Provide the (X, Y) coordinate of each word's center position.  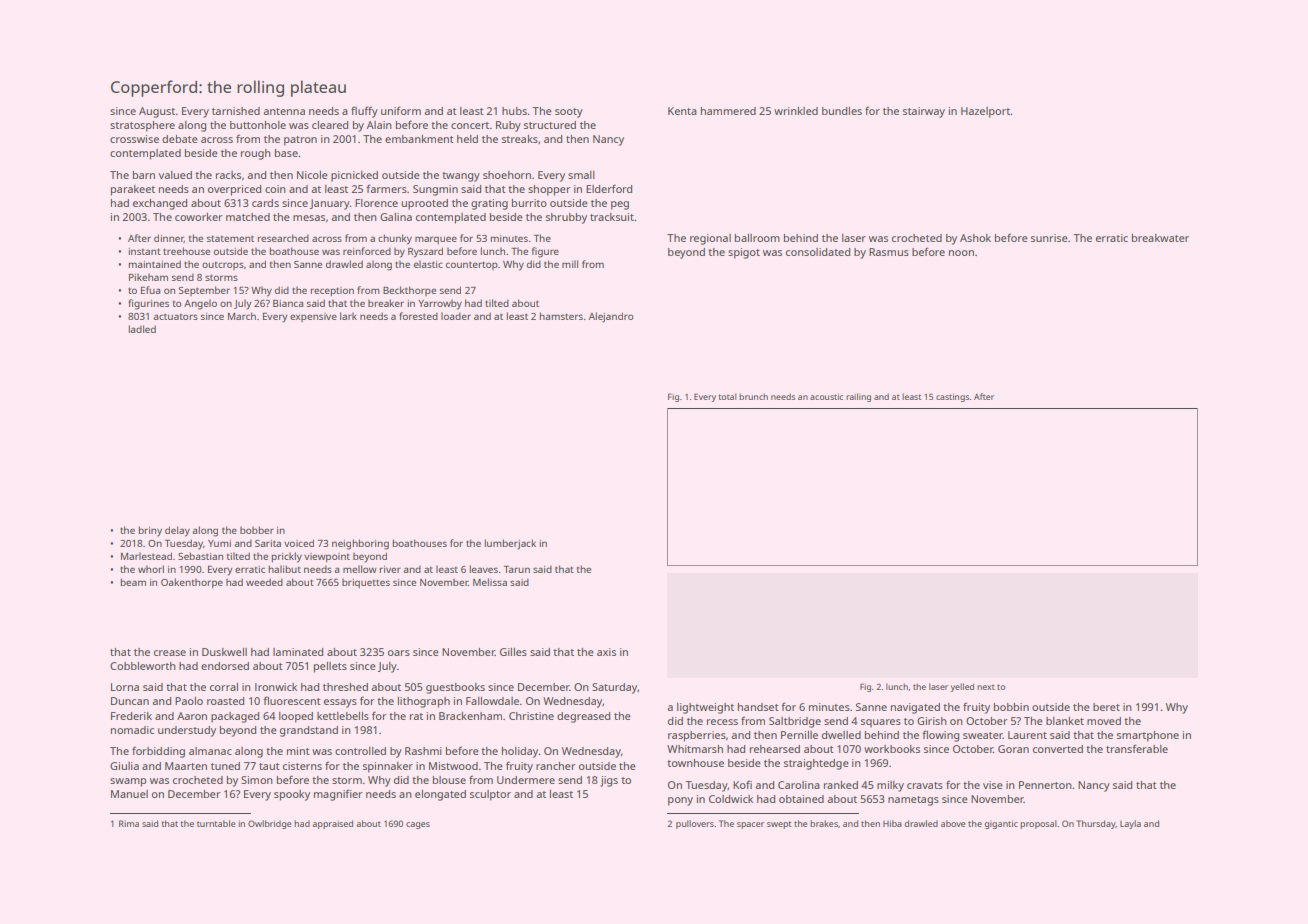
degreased (583, 717)
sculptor (490, 795)
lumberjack (510, 544)
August (157, 112)
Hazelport (986, 112)
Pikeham (148, 277)
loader (456, 316)
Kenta (682, 111)
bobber (257, 530)
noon (961, 253)
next (986, 687)
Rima (129, 823)
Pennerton (1045, 785)
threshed (345, 687)
